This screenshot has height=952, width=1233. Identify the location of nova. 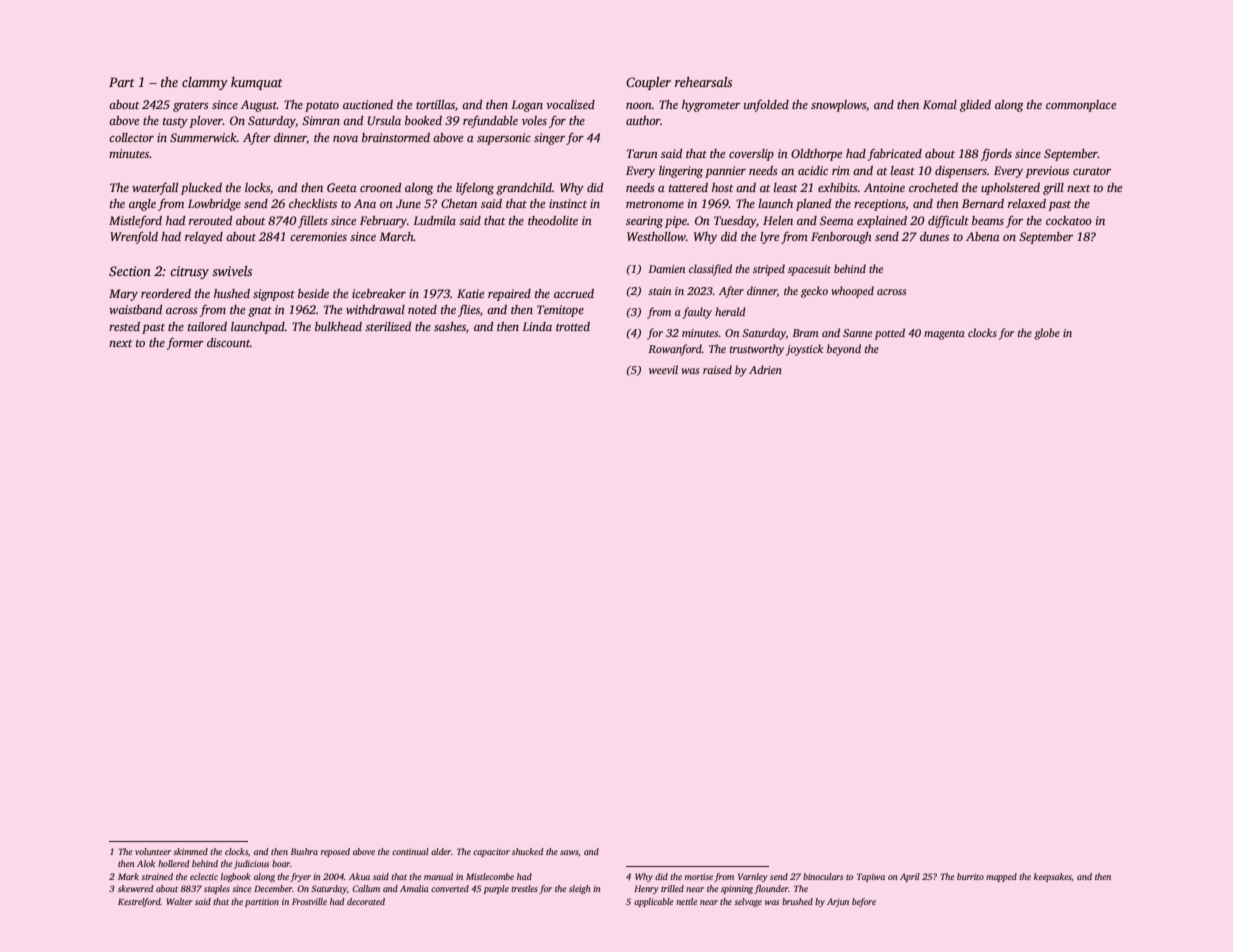
(345, 139).
